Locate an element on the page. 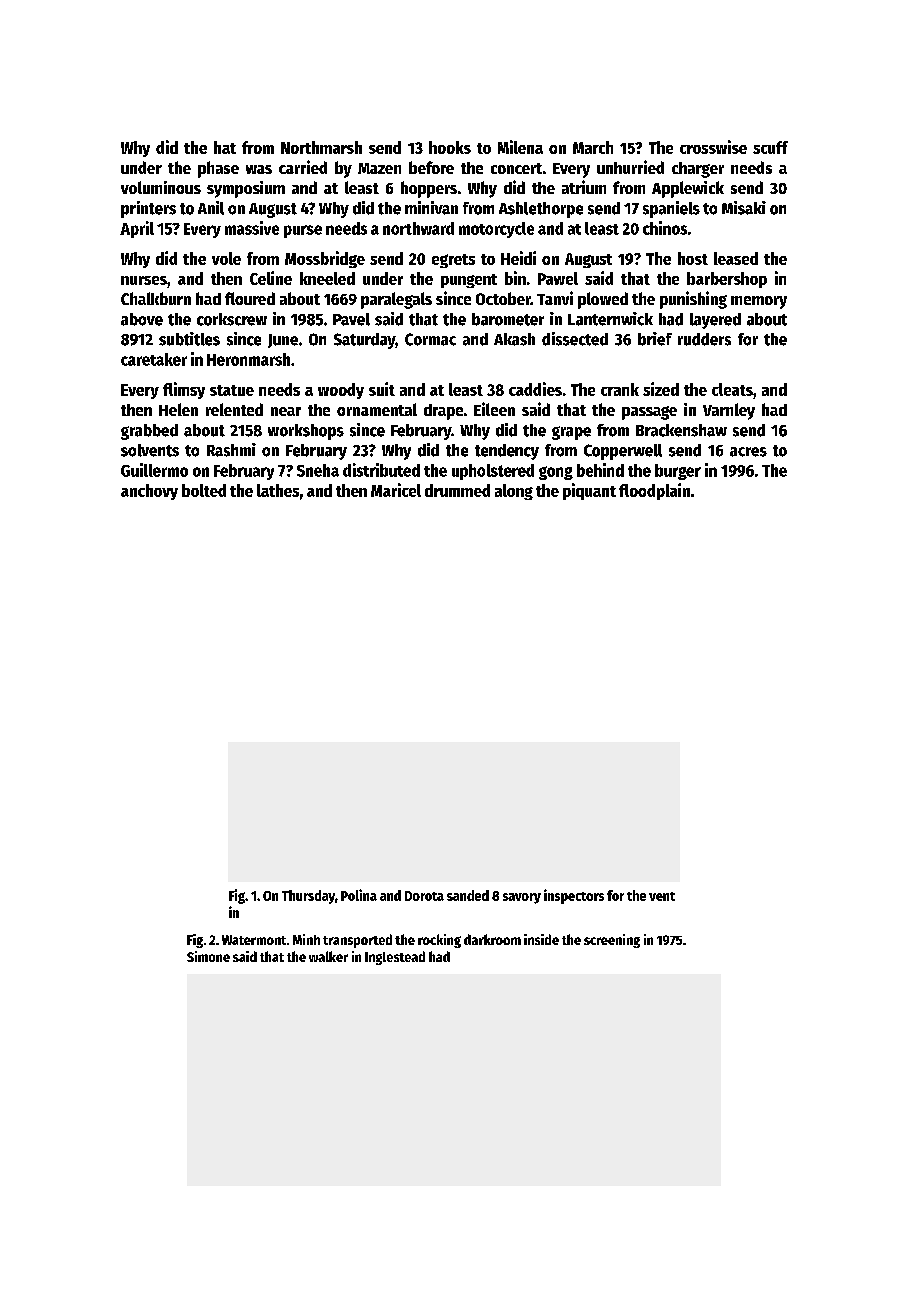 The image size is (908, 1316). Simone is located at coordinates (208, 956).
